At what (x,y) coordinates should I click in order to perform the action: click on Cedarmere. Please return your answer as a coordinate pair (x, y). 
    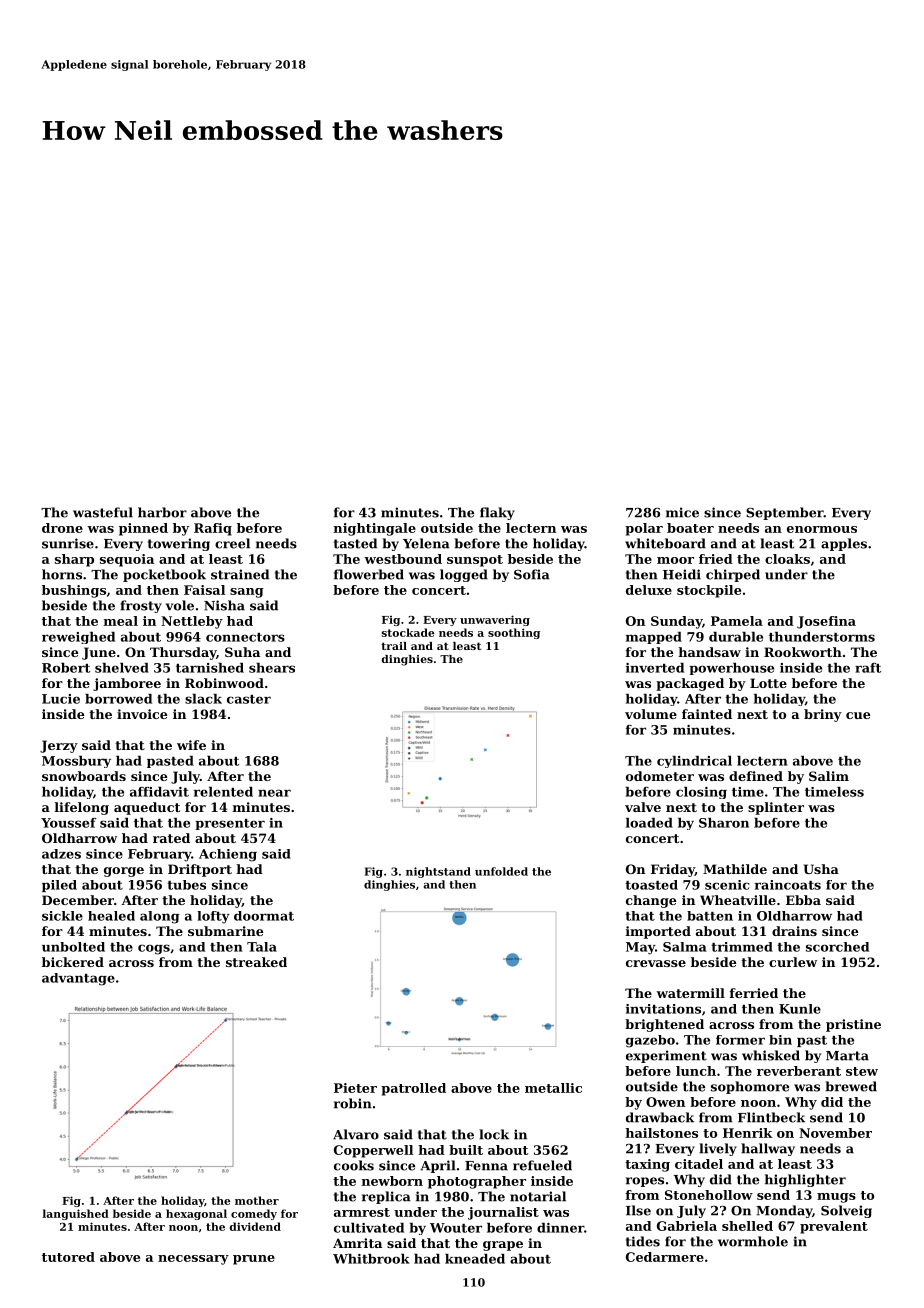
    Looking at the image, I should click on (665, 1257).
